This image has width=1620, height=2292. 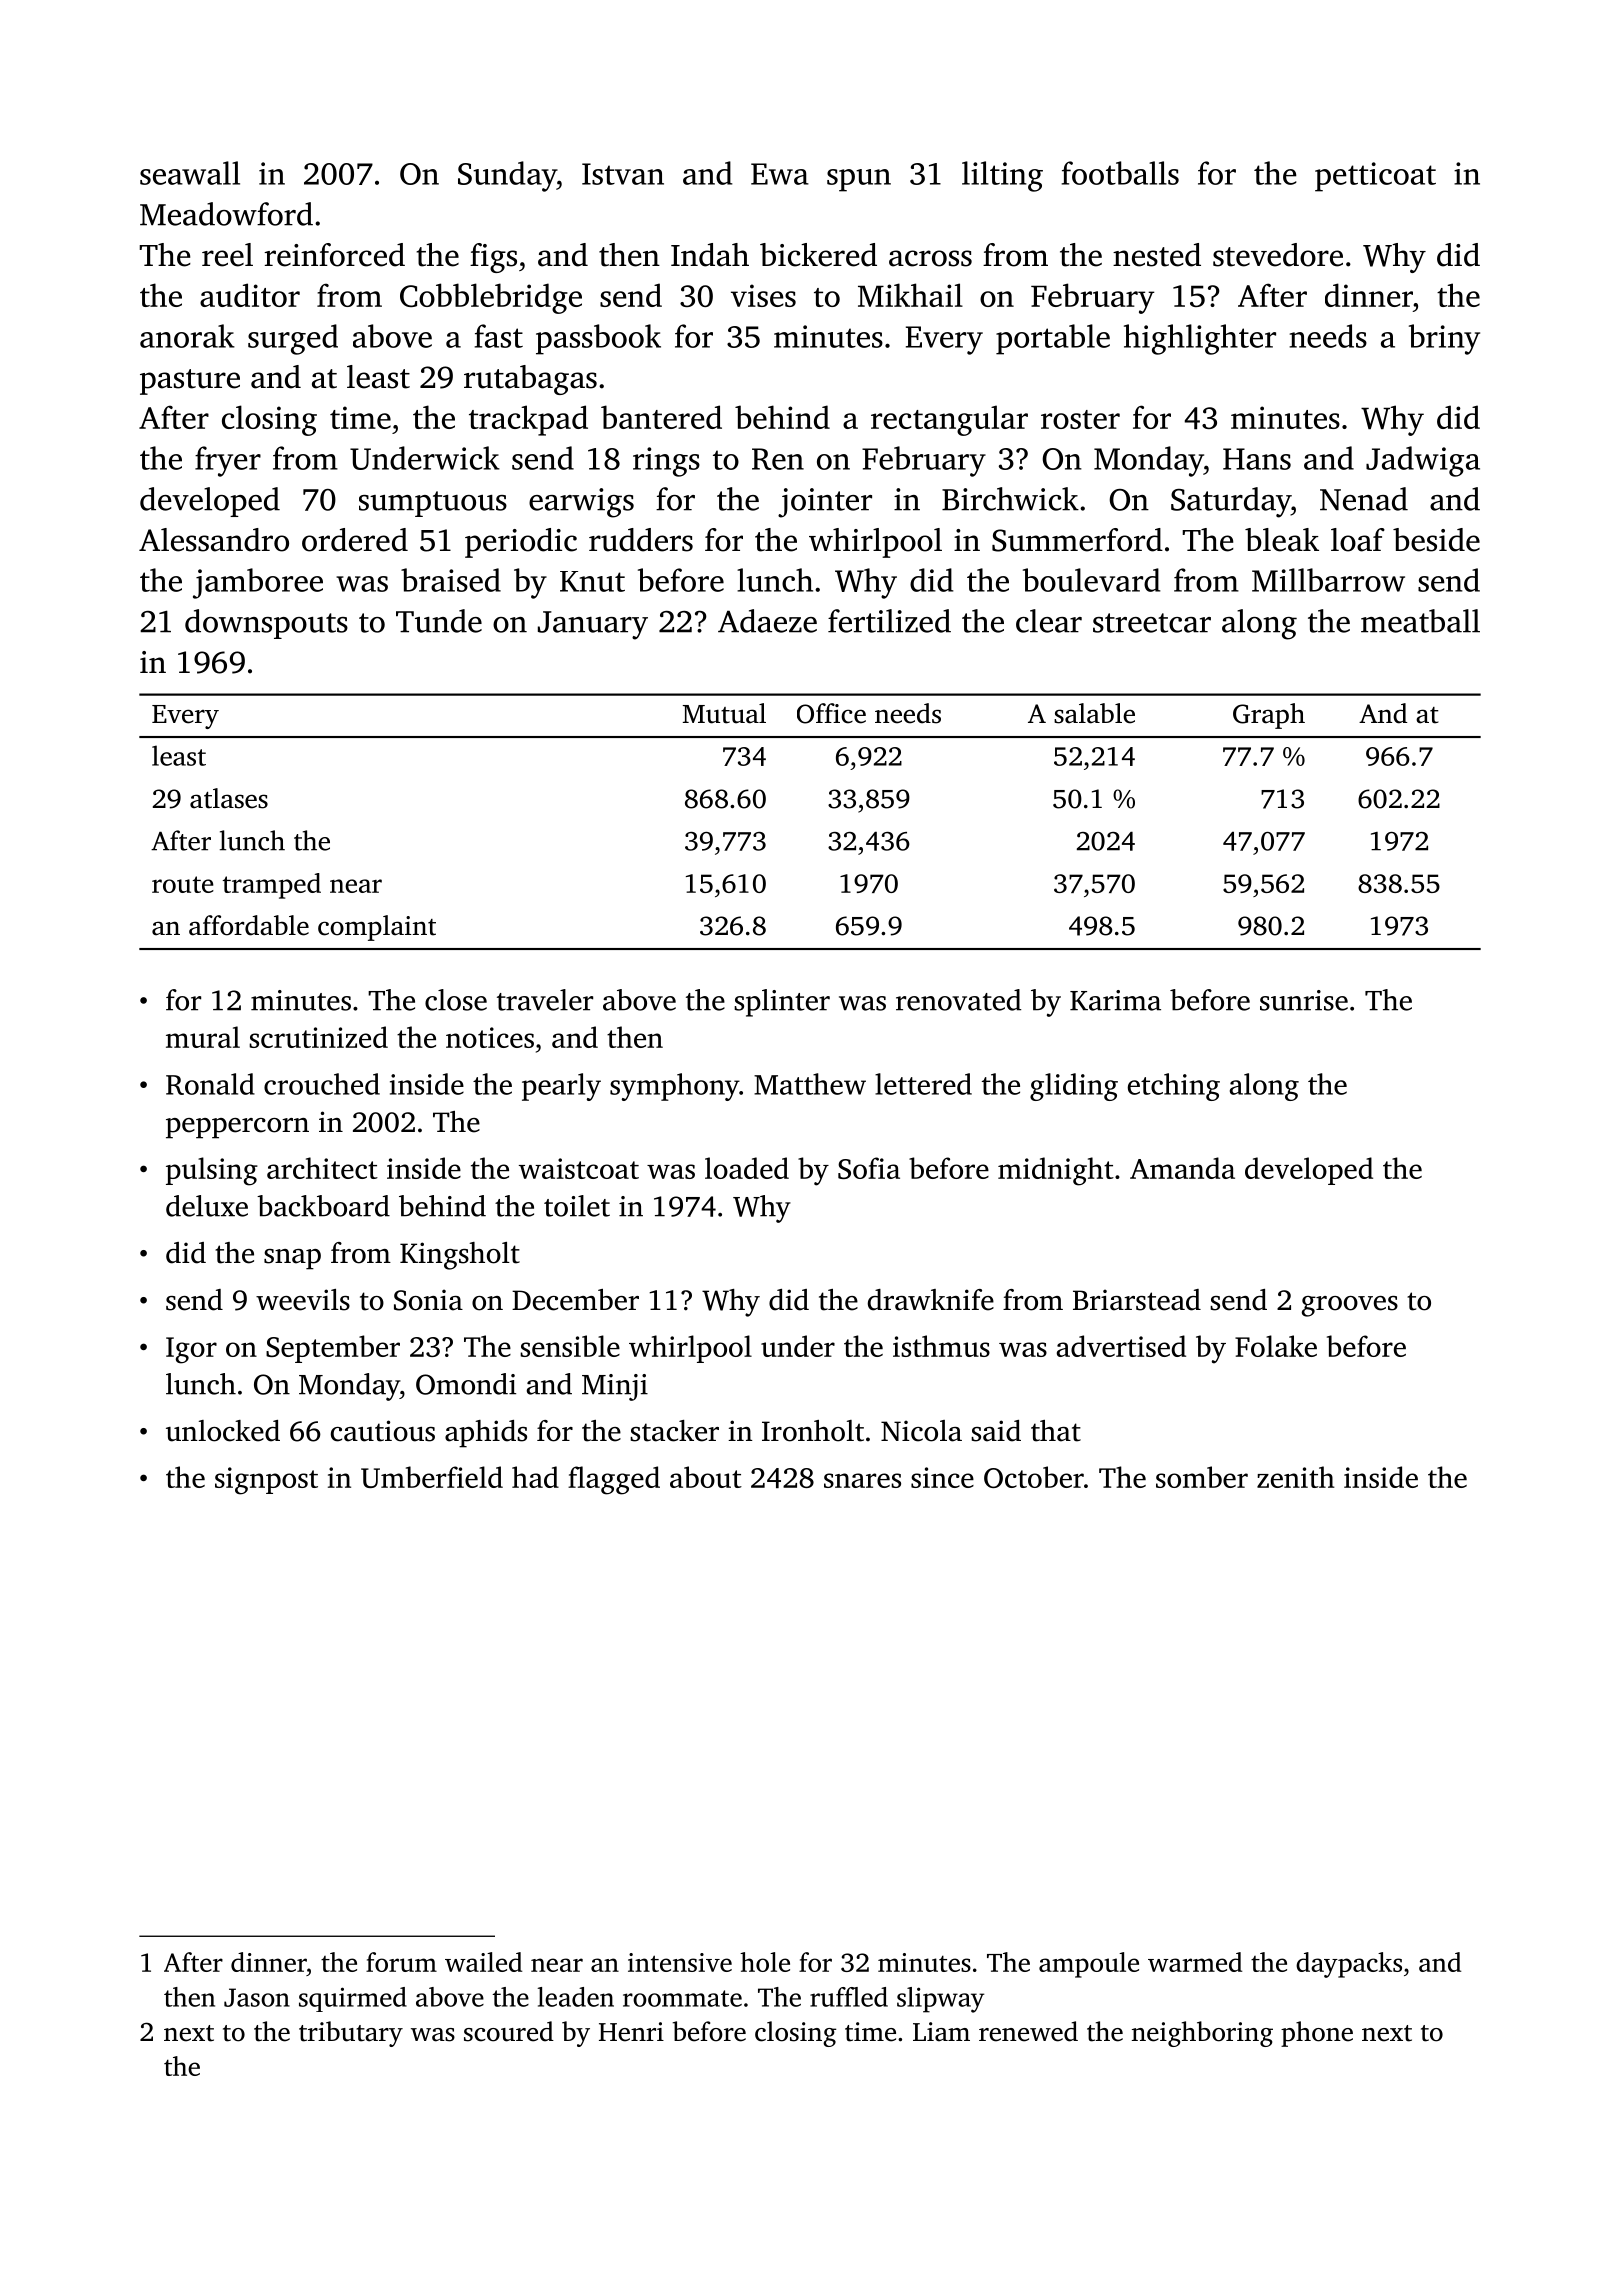 What do you see at coordinates (507, 176) in the image?
I see `Sunday` at bounding box center [507, 176].
